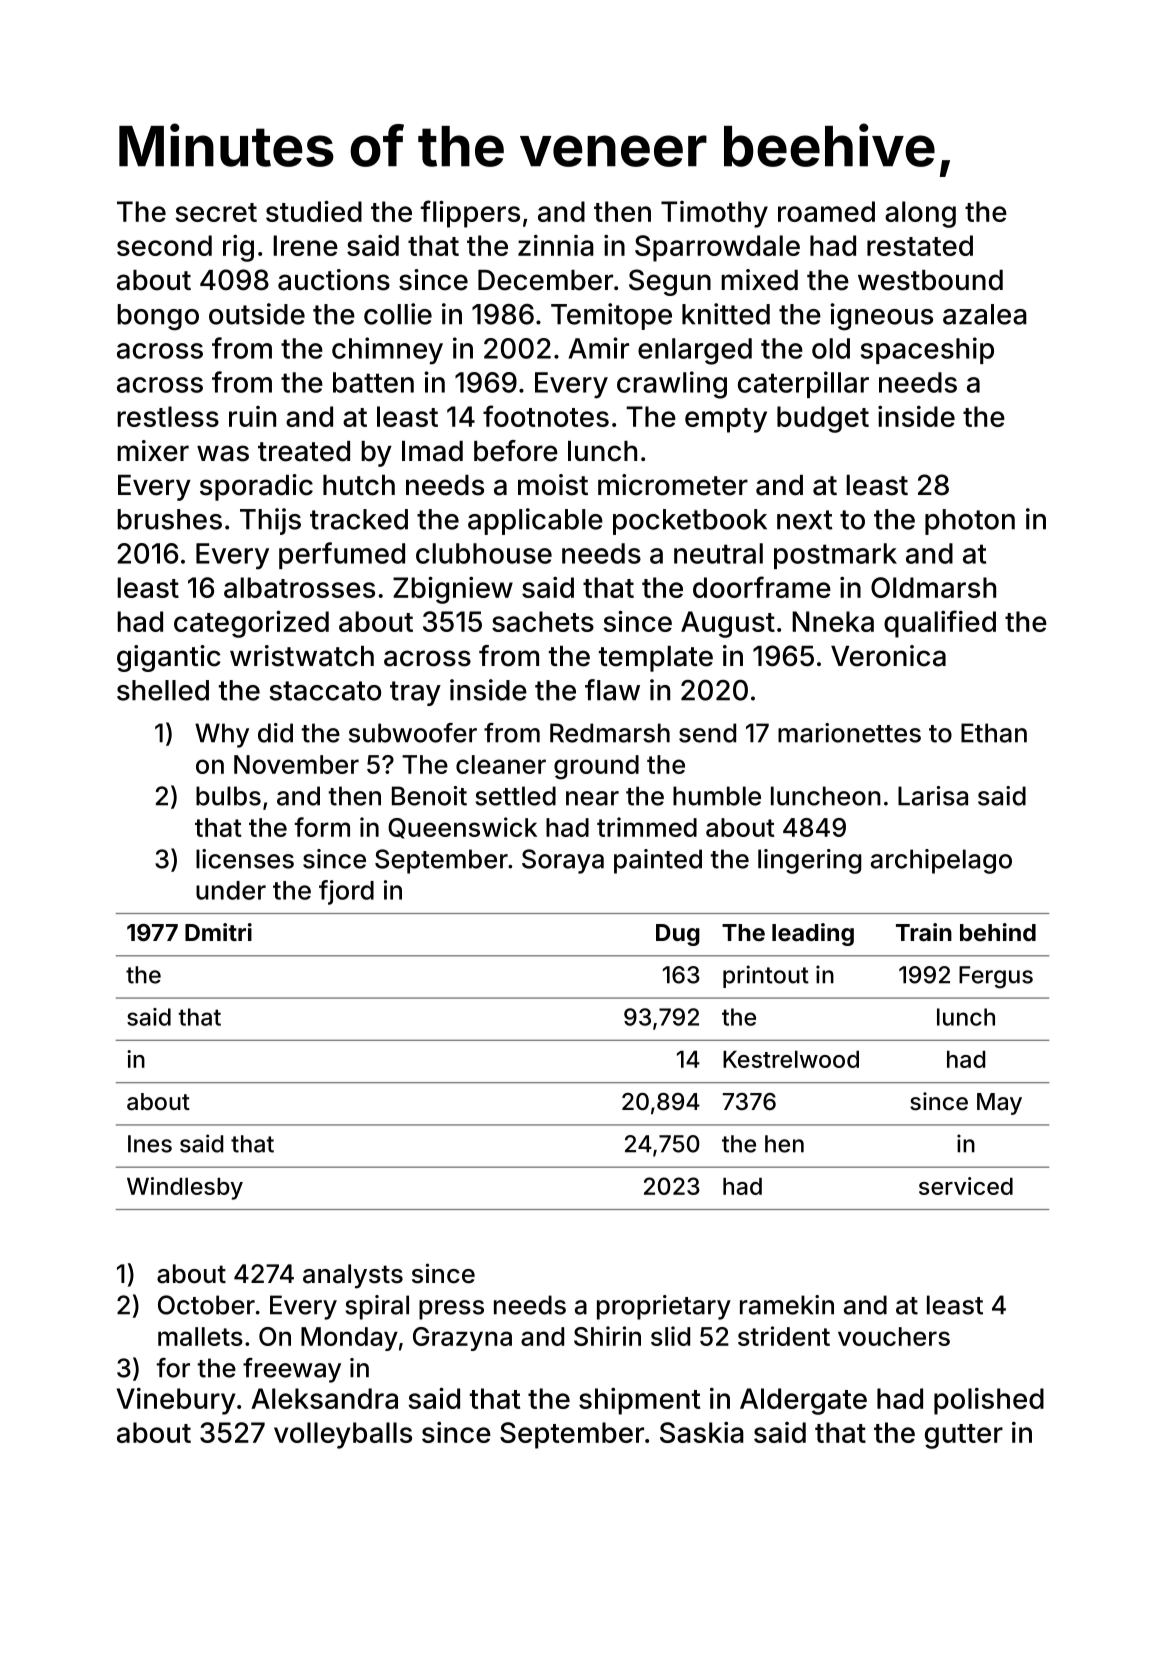 The width and height of the screenshot is (1165, 1654). Describe the element at coordinates (994, 733) in the screenshot. I see `Ethan` at that location.
